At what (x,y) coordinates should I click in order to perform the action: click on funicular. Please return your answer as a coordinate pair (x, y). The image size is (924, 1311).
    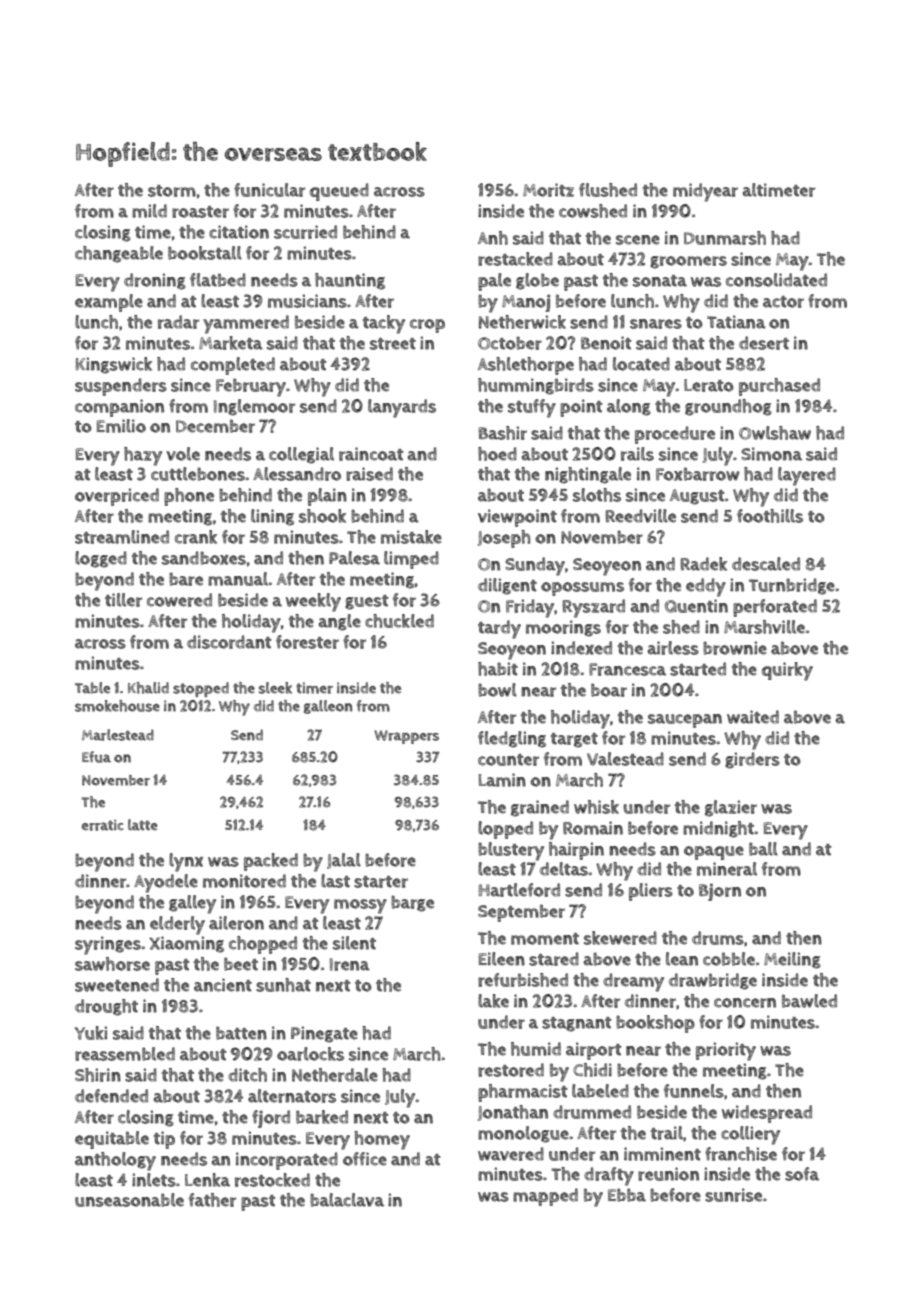
    Looking at the image, I should click on (269, 190).
